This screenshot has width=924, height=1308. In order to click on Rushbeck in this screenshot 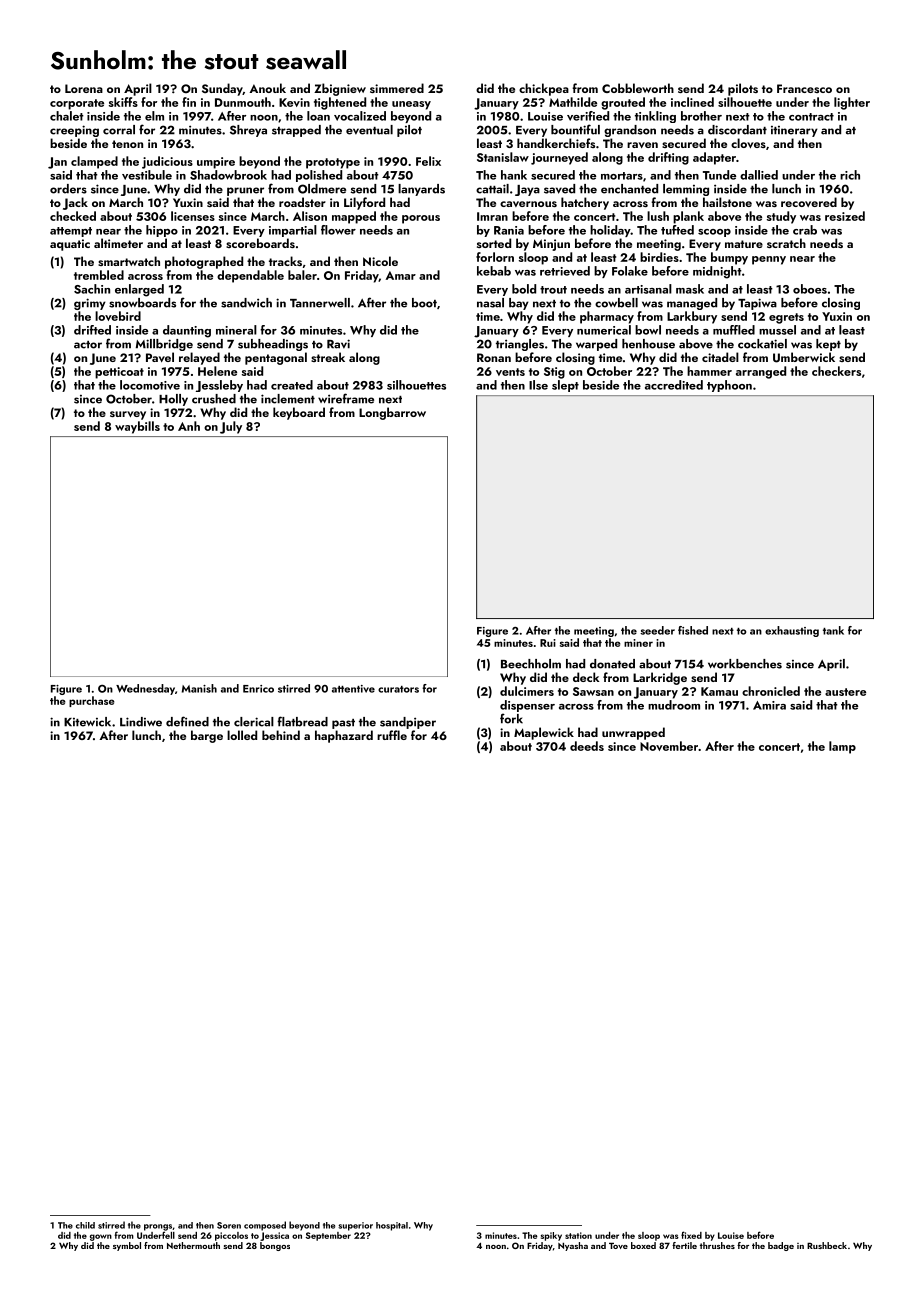, I will do `click(827, 1245)`.
